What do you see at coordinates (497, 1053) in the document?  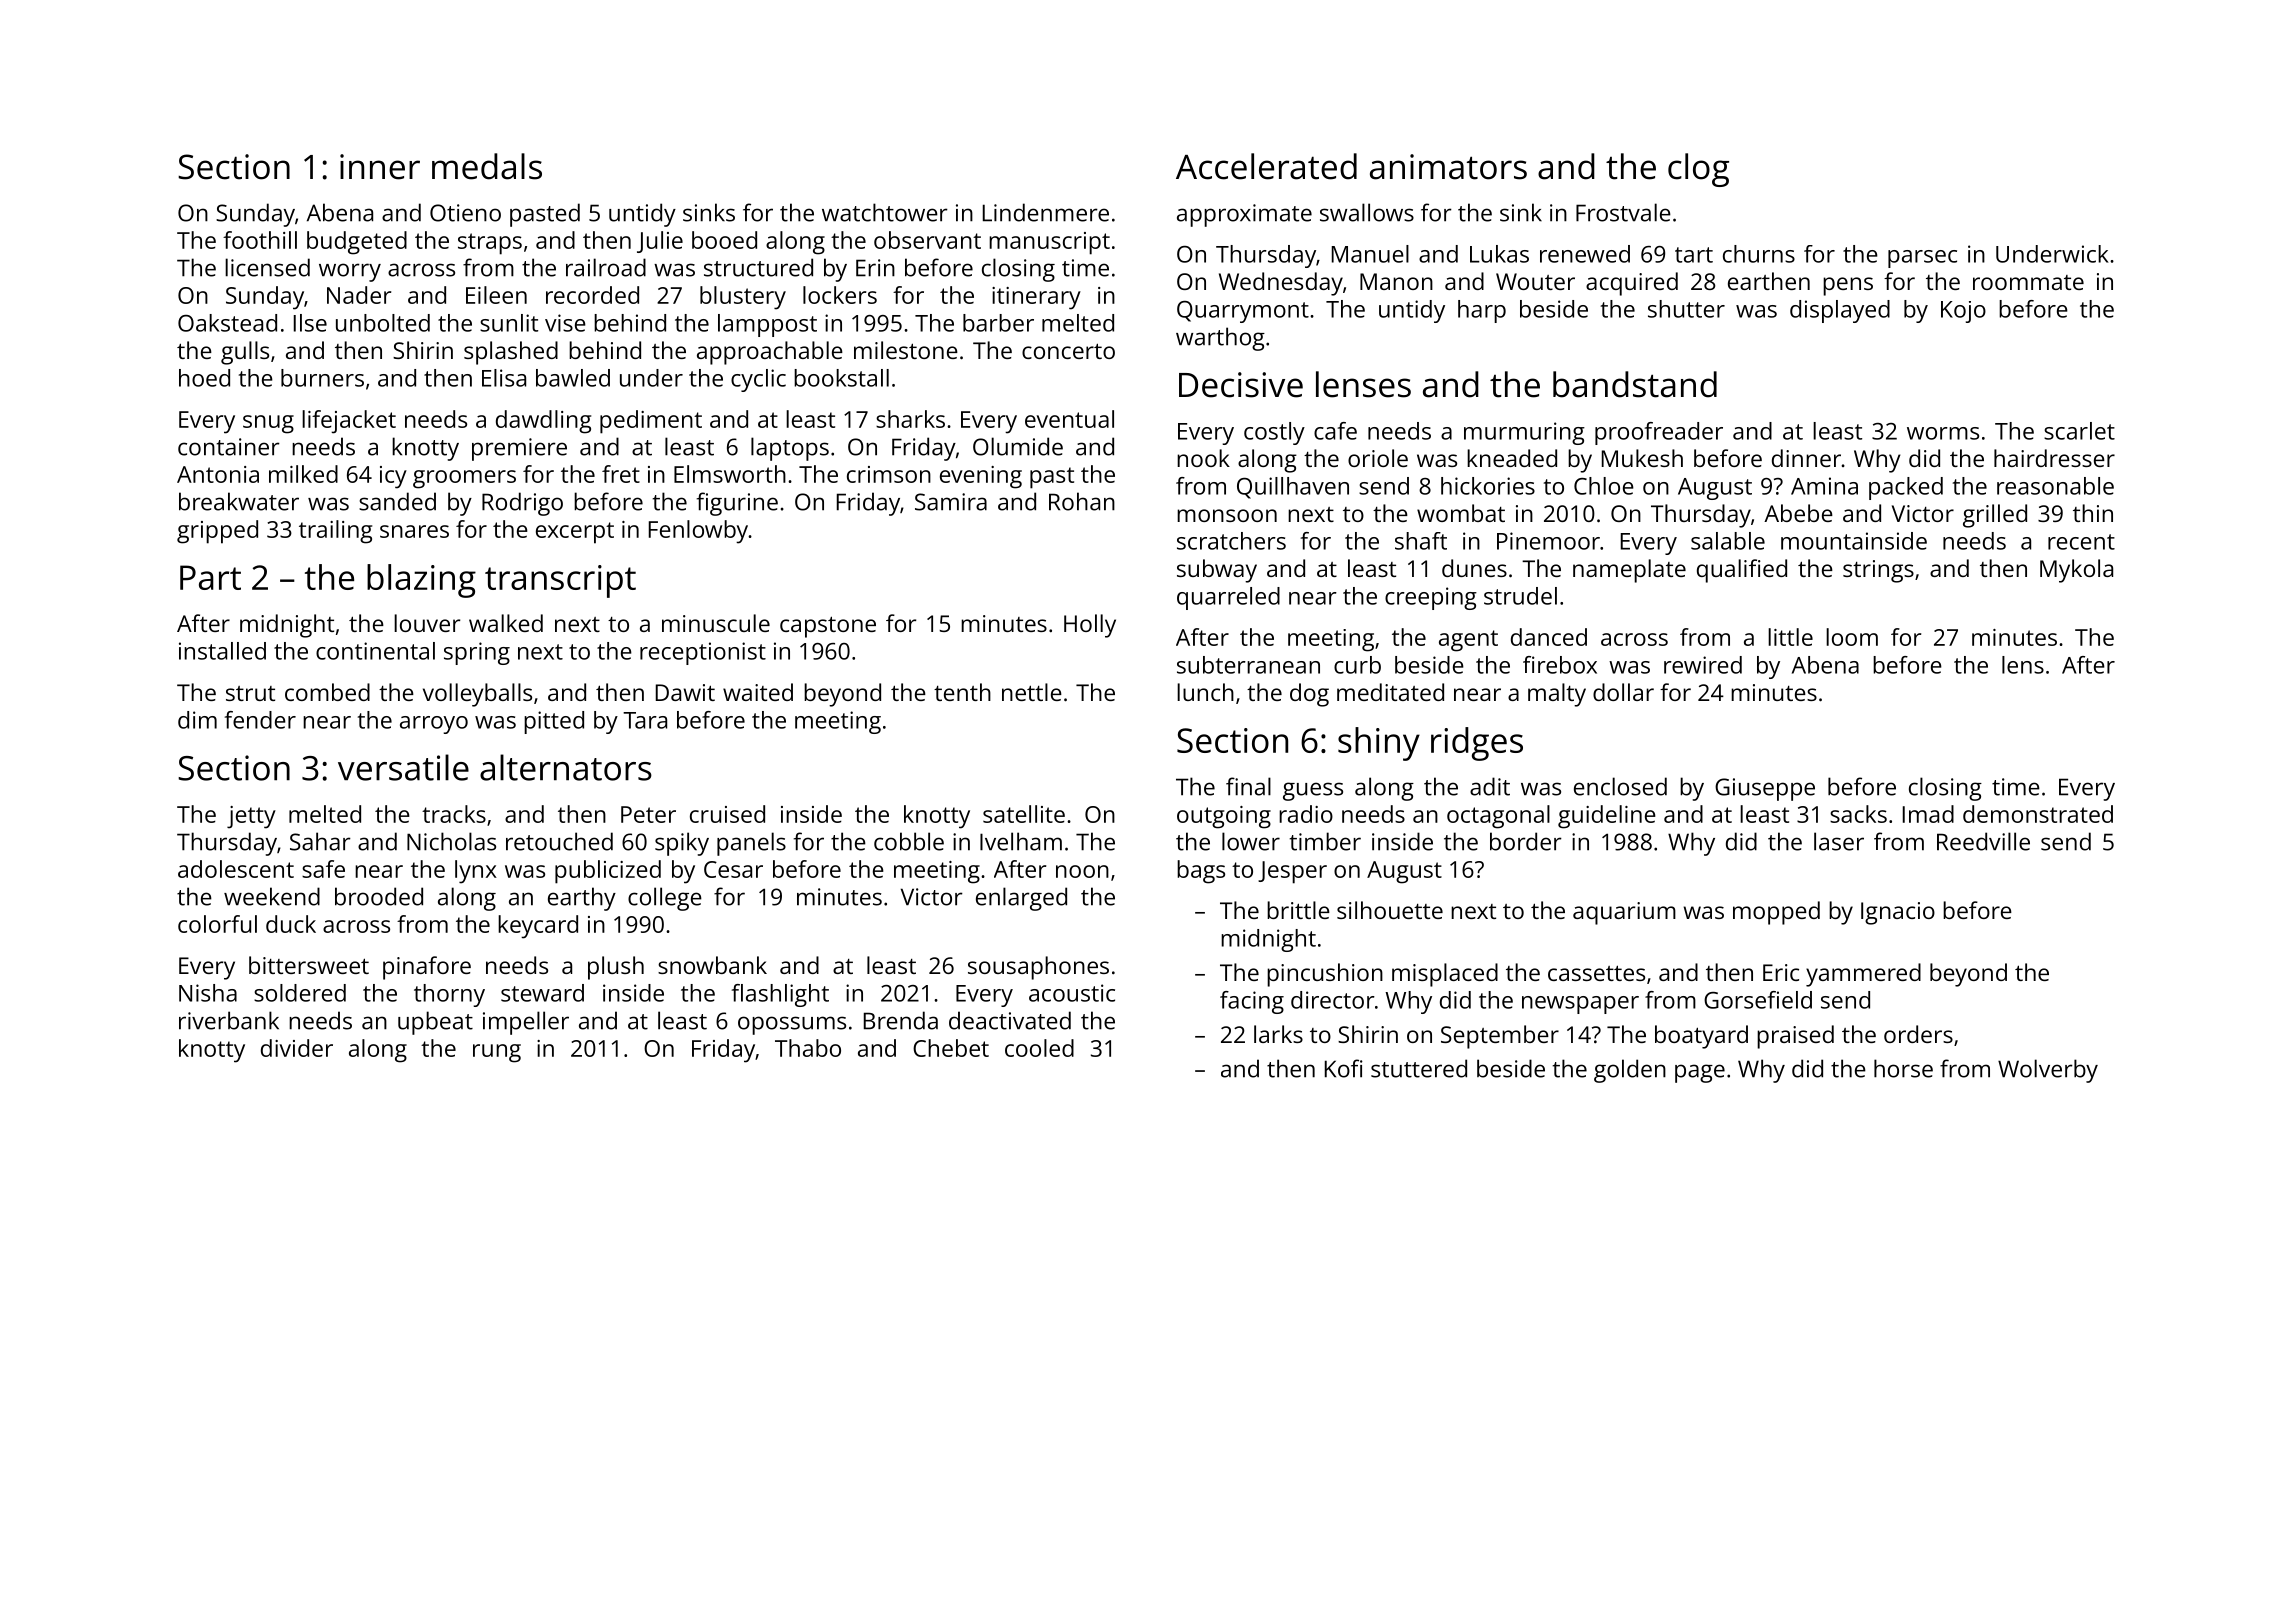 I see `rung` at bounding box center [497, 1053].
